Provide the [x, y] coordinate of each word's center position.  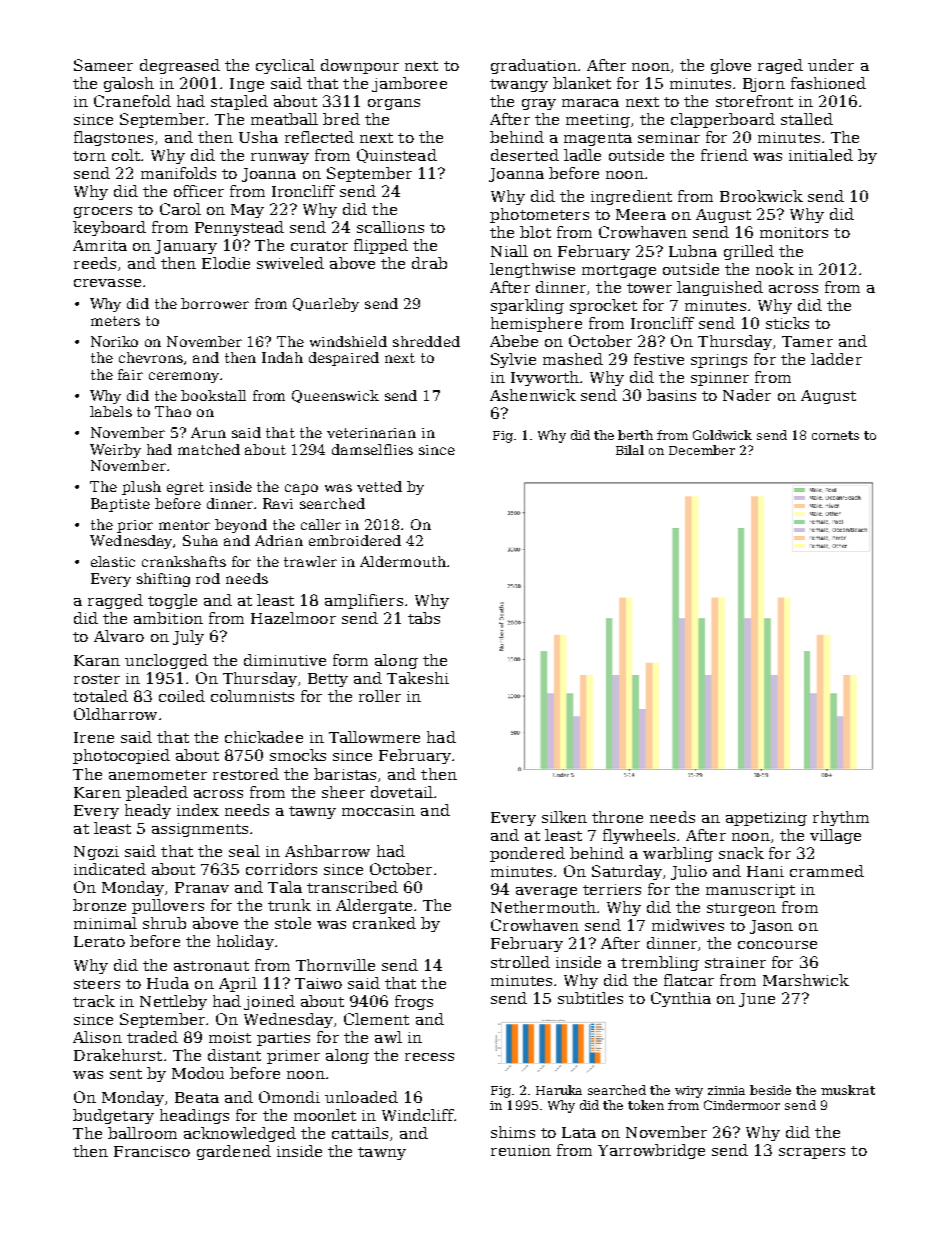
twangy [519, 85]
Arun [208, 432]
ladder [836, 359]
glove [731, 66]
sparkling [527, 306]
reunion [521, 1150]
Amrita [100, 245]
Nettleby [173, 1002]
